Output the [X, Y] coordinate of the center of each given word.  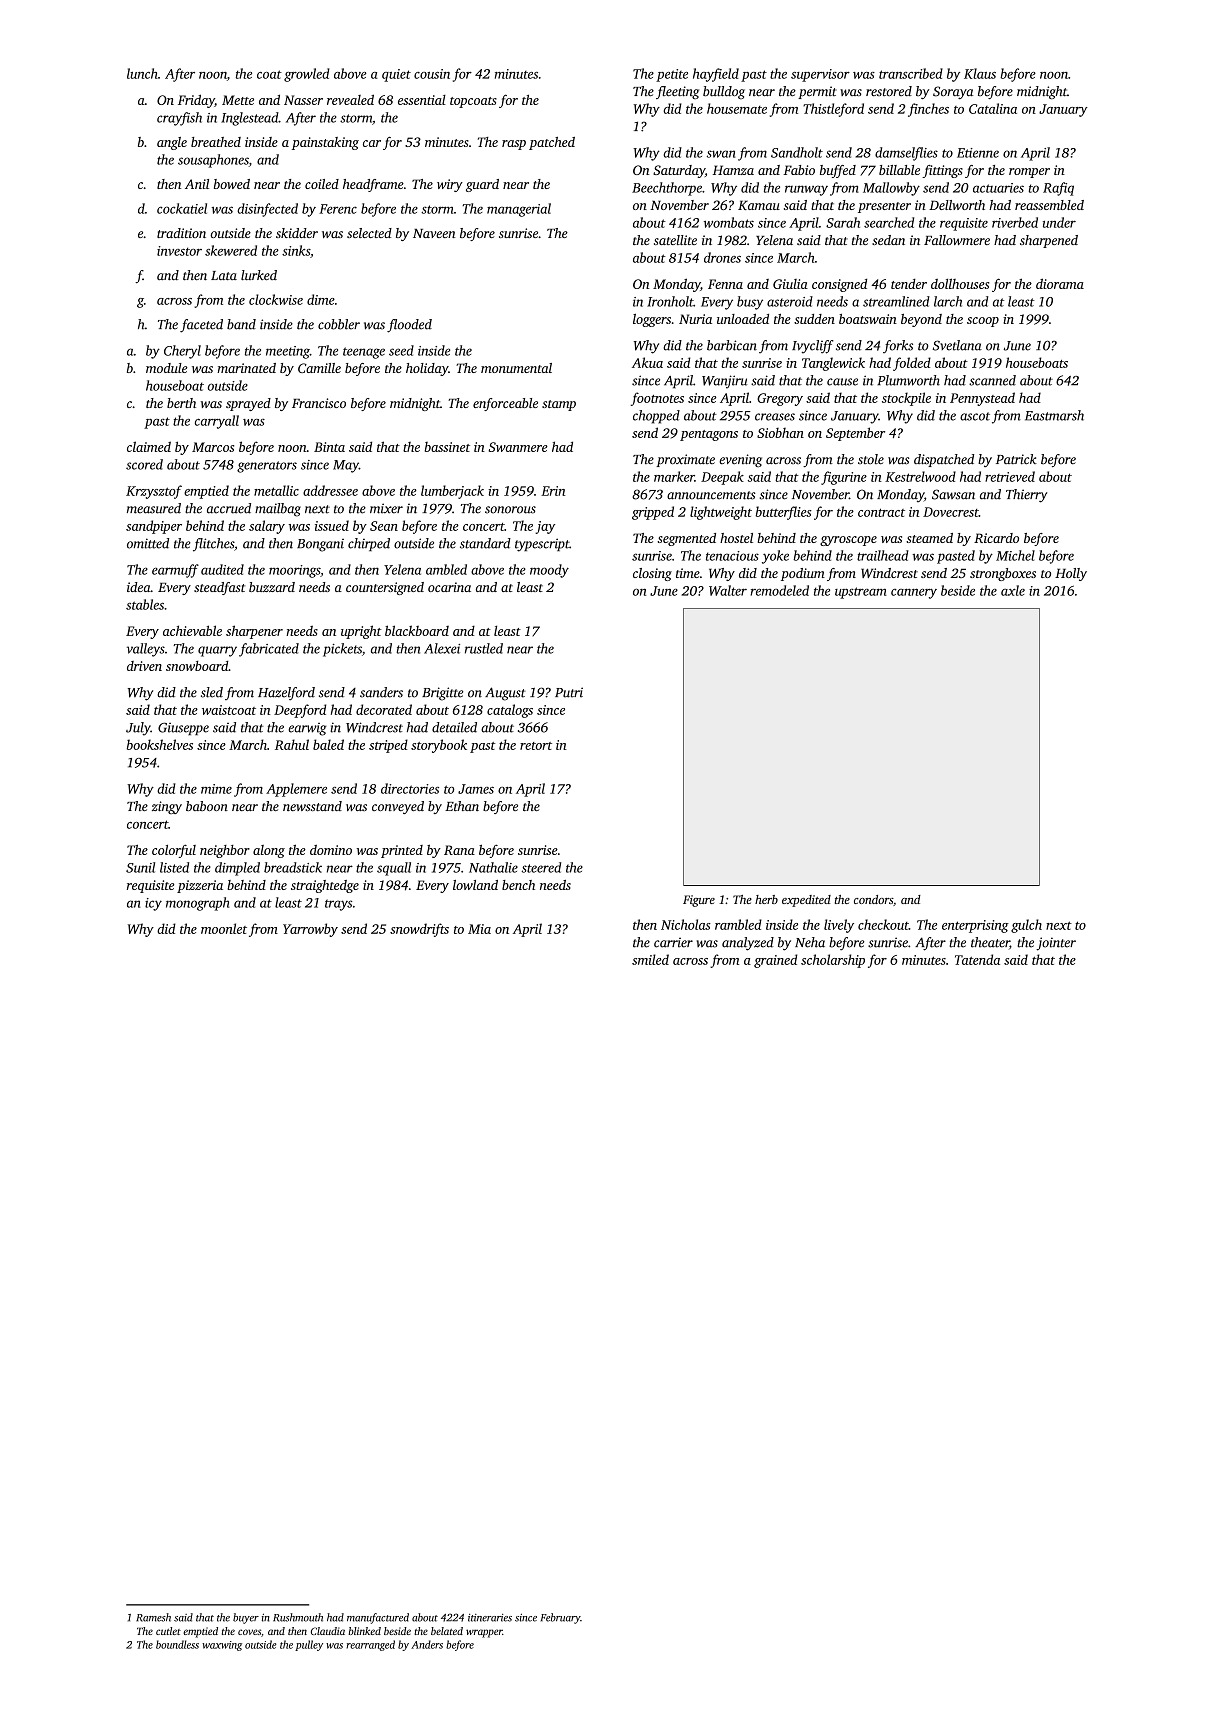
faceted [201, 326]
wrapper [484, 1633]
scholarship [833, 961]
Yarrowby [310, 930]
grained [775, 961]
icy [153, 904]
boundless [177, 1644]
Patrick [1016, 459]
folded [912, 364]
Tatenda [977, 959]
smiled [650, 959]
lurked [259, 275]
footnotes [657, 399]
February [561, 1618]
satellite [675, 240]
